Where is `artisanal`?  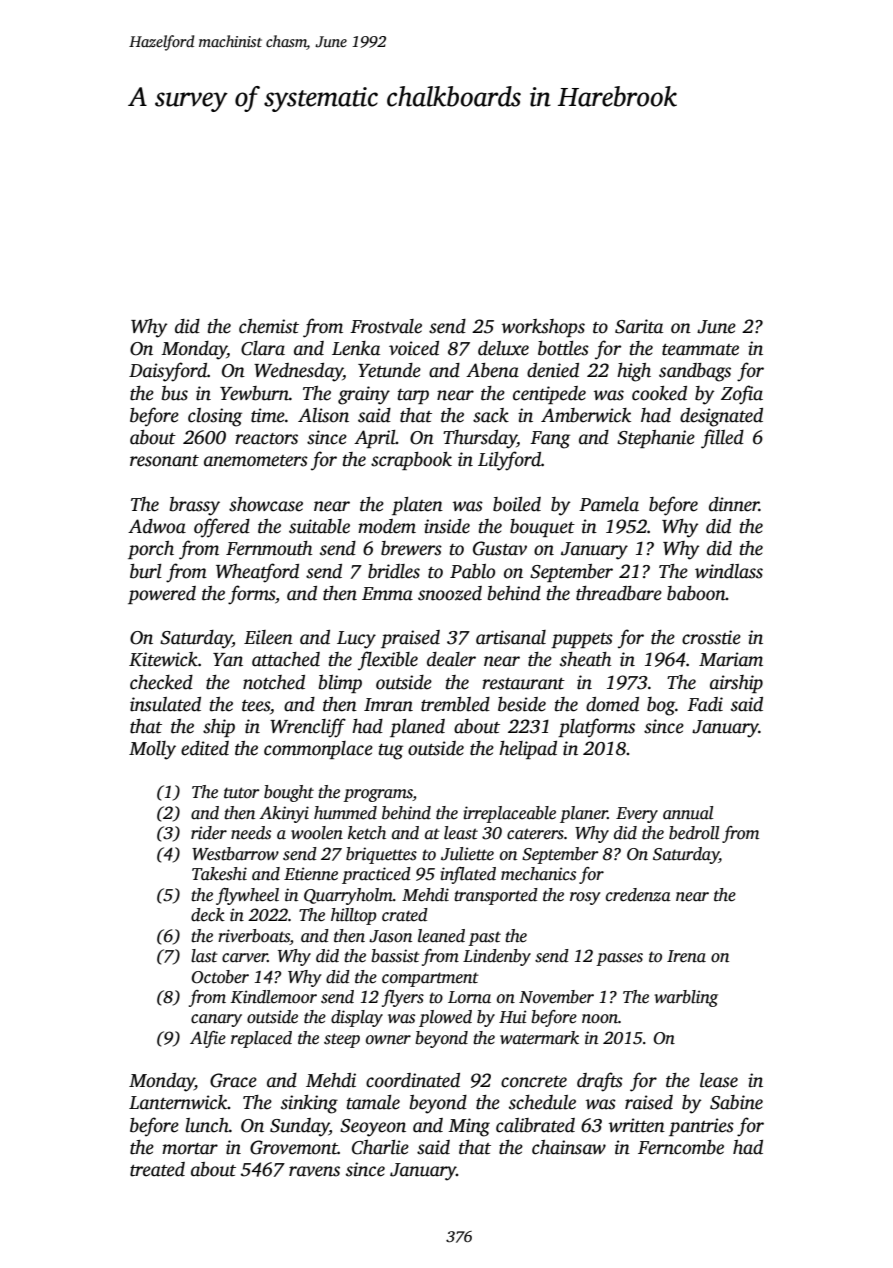
artisanal is located at coordinates (511, 637).
